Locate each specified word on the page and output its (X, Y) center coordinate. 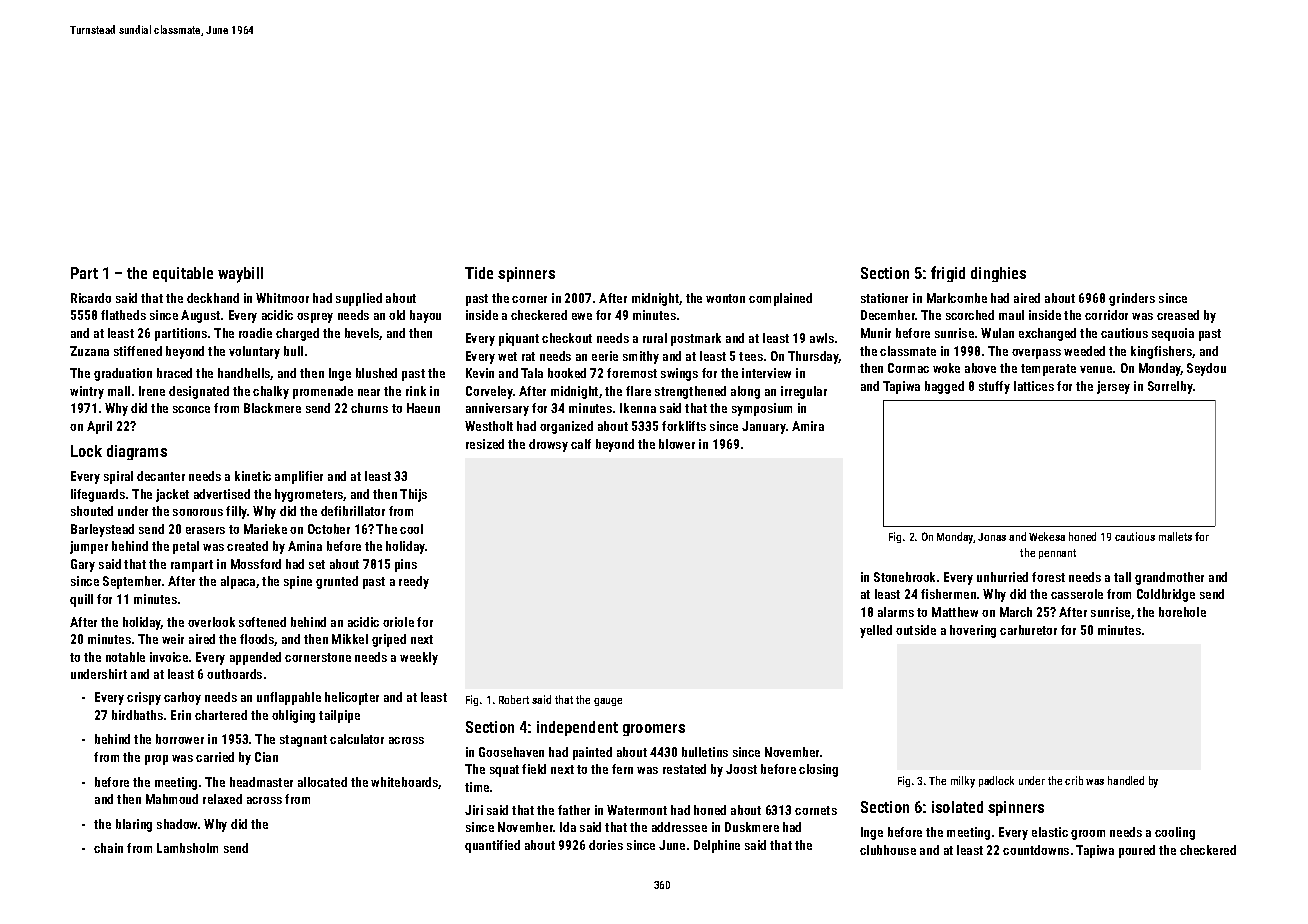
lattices (1034, 386)
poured (1137, 851)
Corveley (489, 392)
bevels (362, 334)
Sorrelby (1170, 387)
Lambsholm (187, 848)
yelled (876, 631)
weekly (419, 658)
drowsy (548, 445)
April (99, 427)
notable (125, 657)
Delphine (717, 846)
